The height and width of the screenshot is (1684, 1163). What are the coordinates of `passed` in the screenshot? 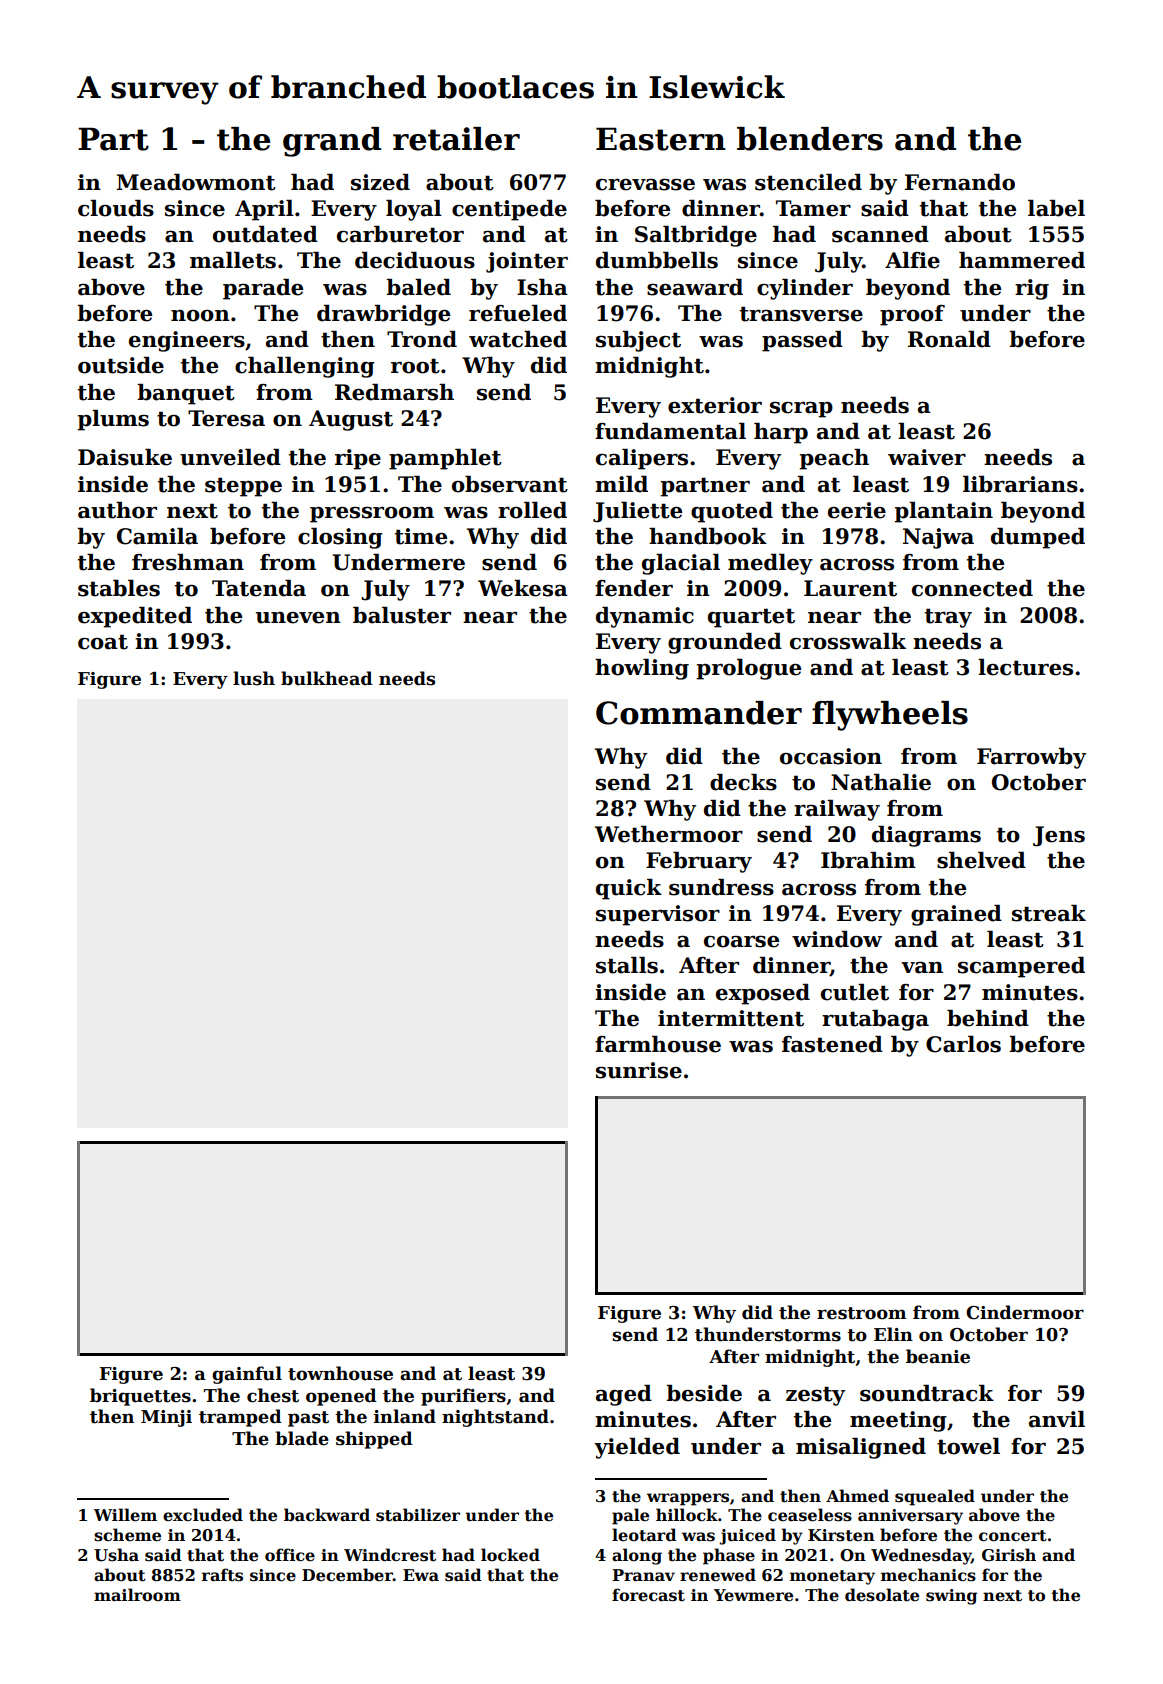 It's located at (802, 341).
